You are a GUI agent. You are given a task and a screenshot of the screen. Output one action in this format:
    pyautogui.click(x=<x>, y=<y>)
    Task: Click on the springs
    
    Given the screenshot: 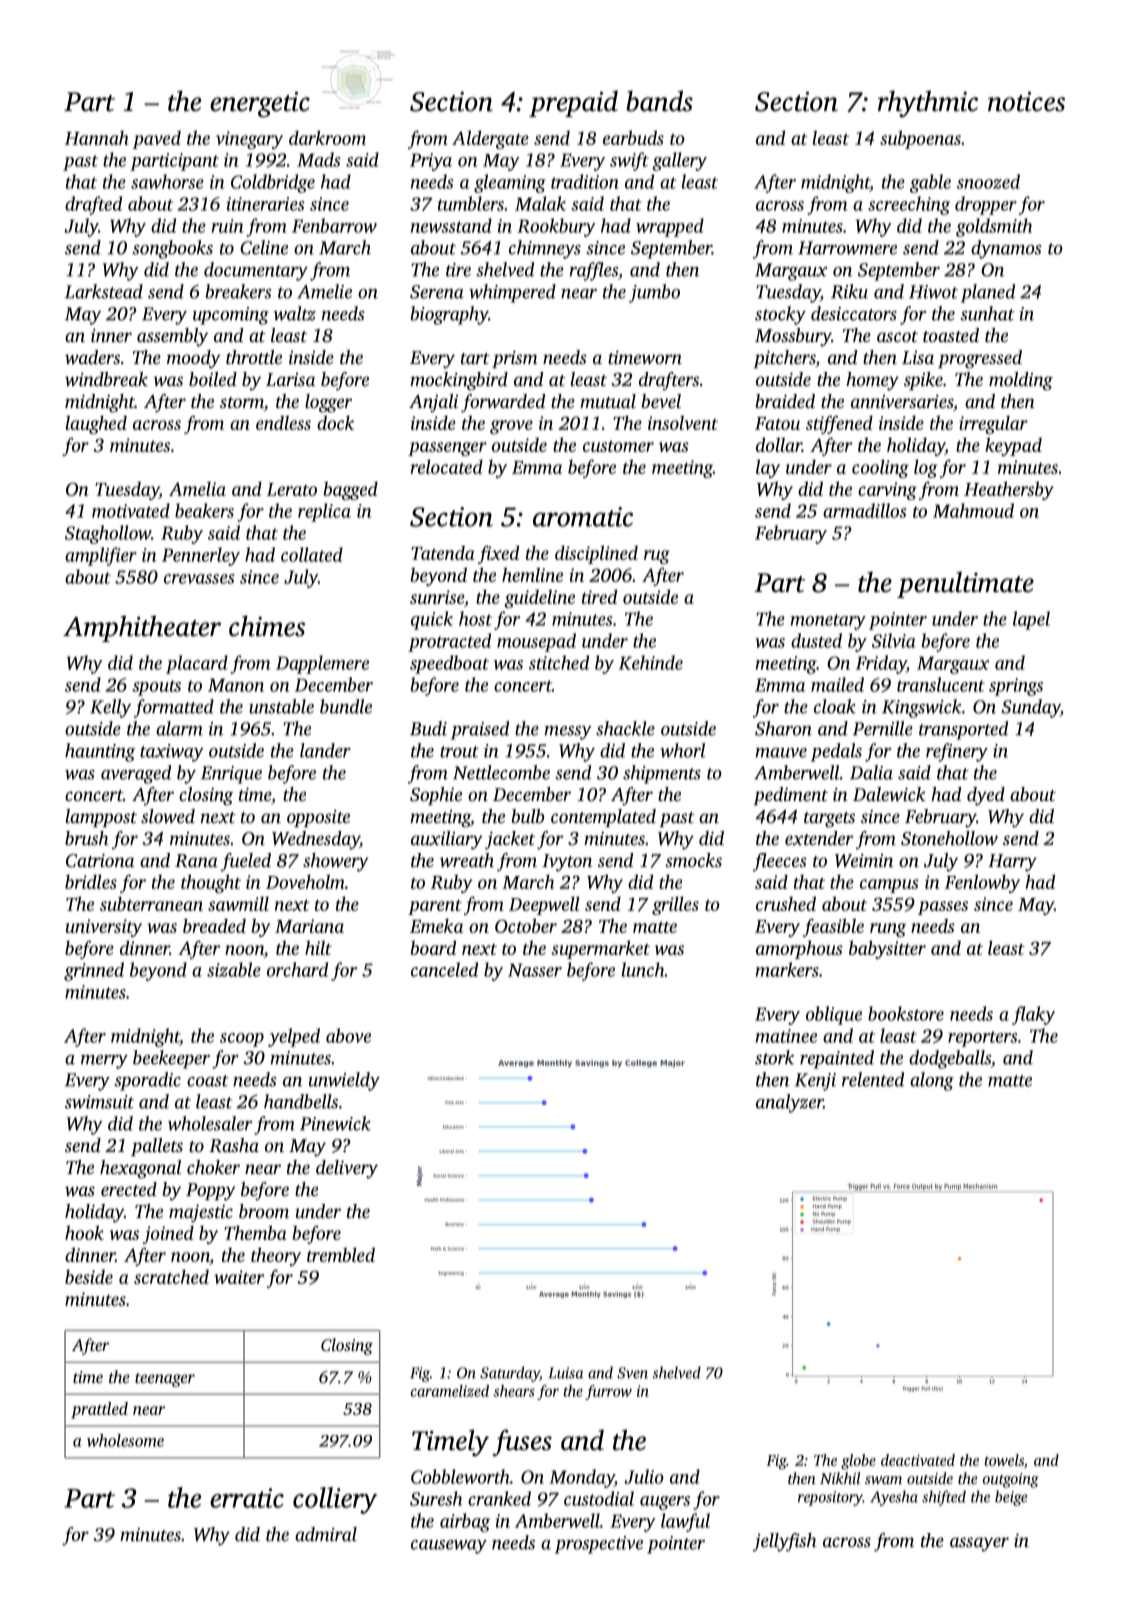 What is the action you would take?
    pyautogui.click(x=1016, y=687)
